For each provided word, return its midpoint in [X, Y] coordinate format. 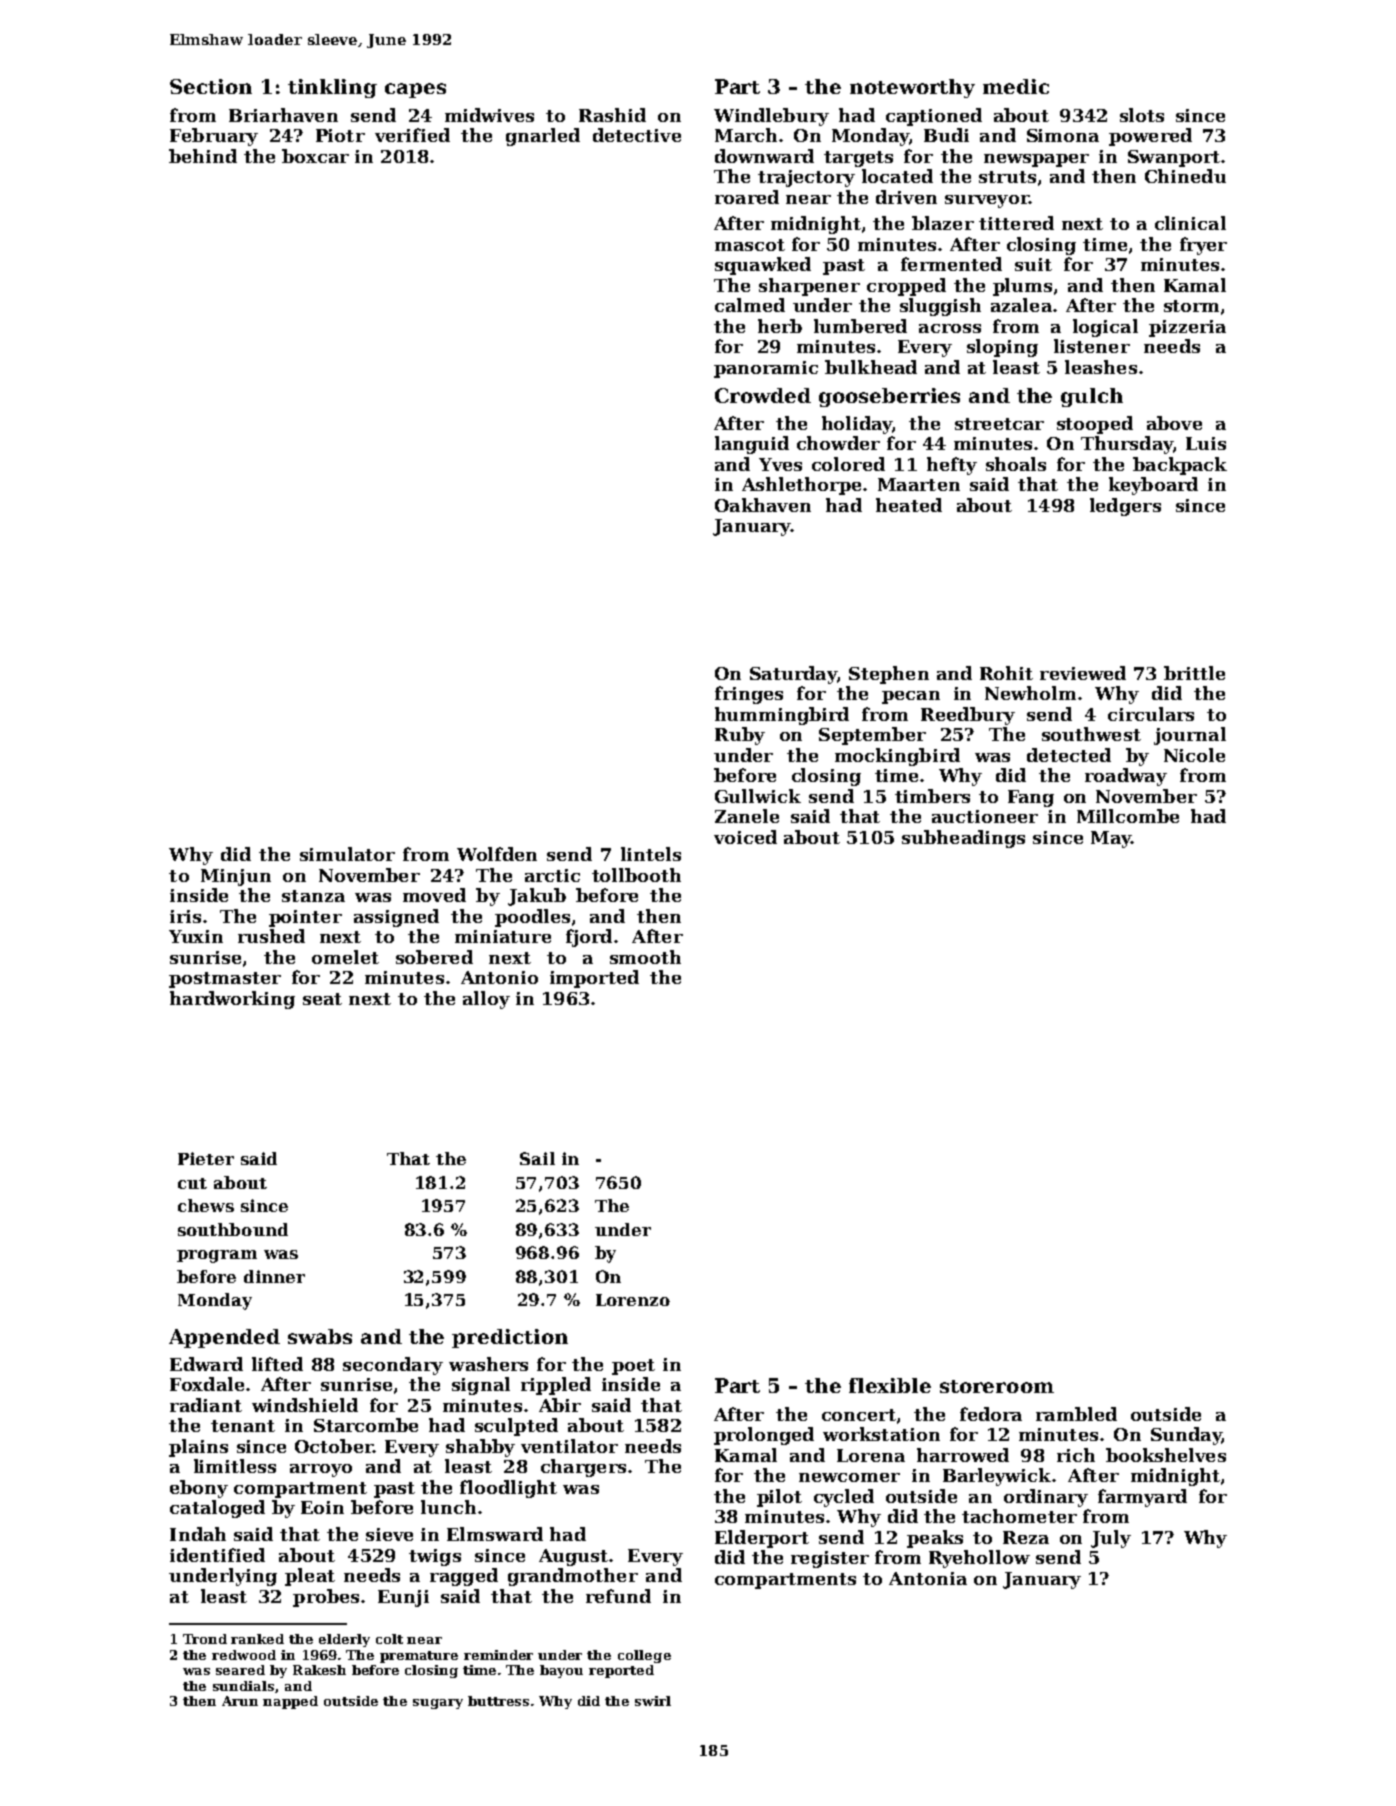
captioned [934, 117]
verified [412, 135]
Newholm [1030, 693]
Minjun [236, 877]
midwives [489, 115]
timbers [932, 796]
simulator [347, 854]
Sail [537, 1158]
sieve [389, 1534]
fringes [749, 695]
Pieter [206, 1158]
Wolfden [497, 854]
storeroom [997, 1386]
